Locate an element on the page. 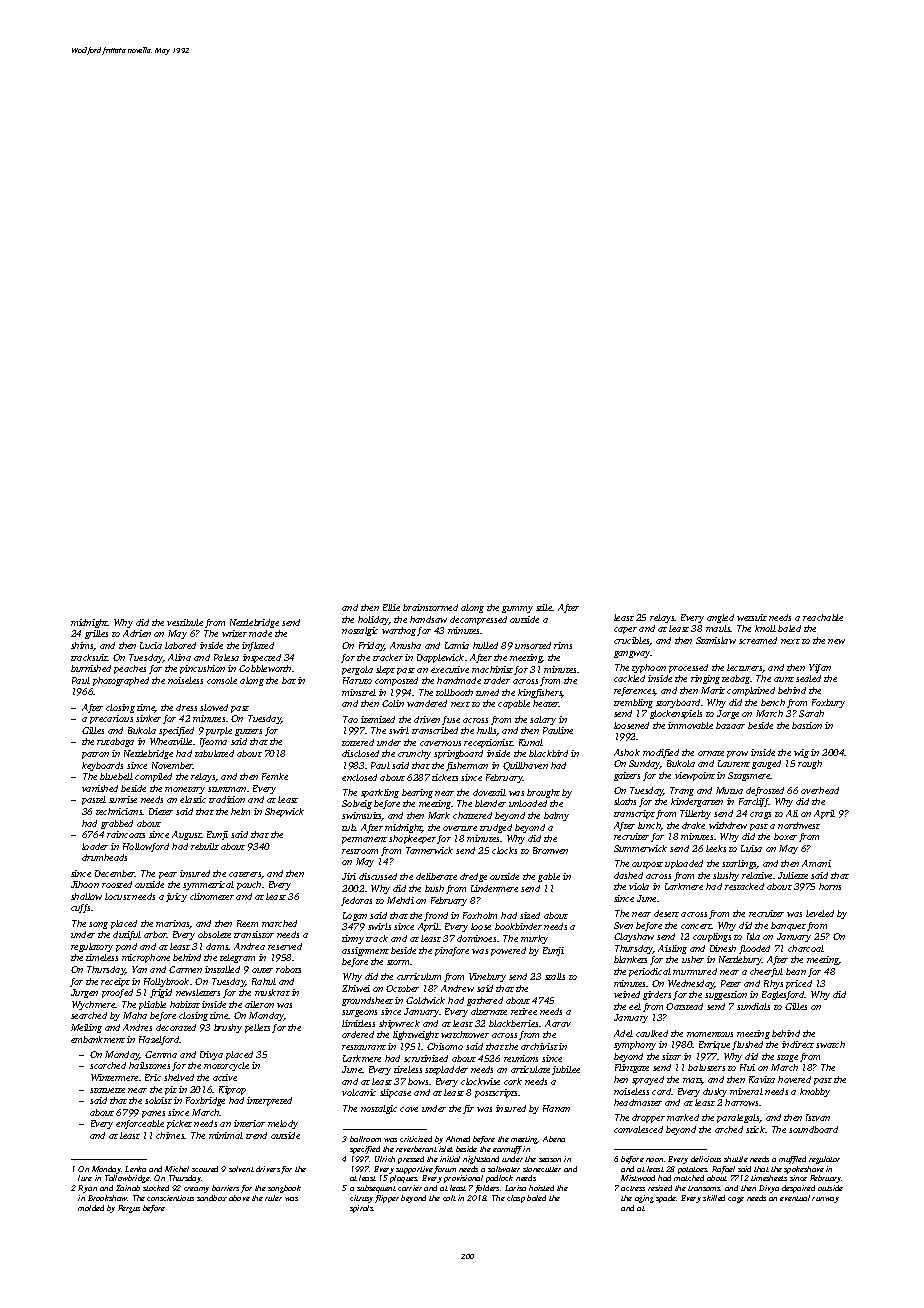  Fergus is located at coordinates (129, 1209).
